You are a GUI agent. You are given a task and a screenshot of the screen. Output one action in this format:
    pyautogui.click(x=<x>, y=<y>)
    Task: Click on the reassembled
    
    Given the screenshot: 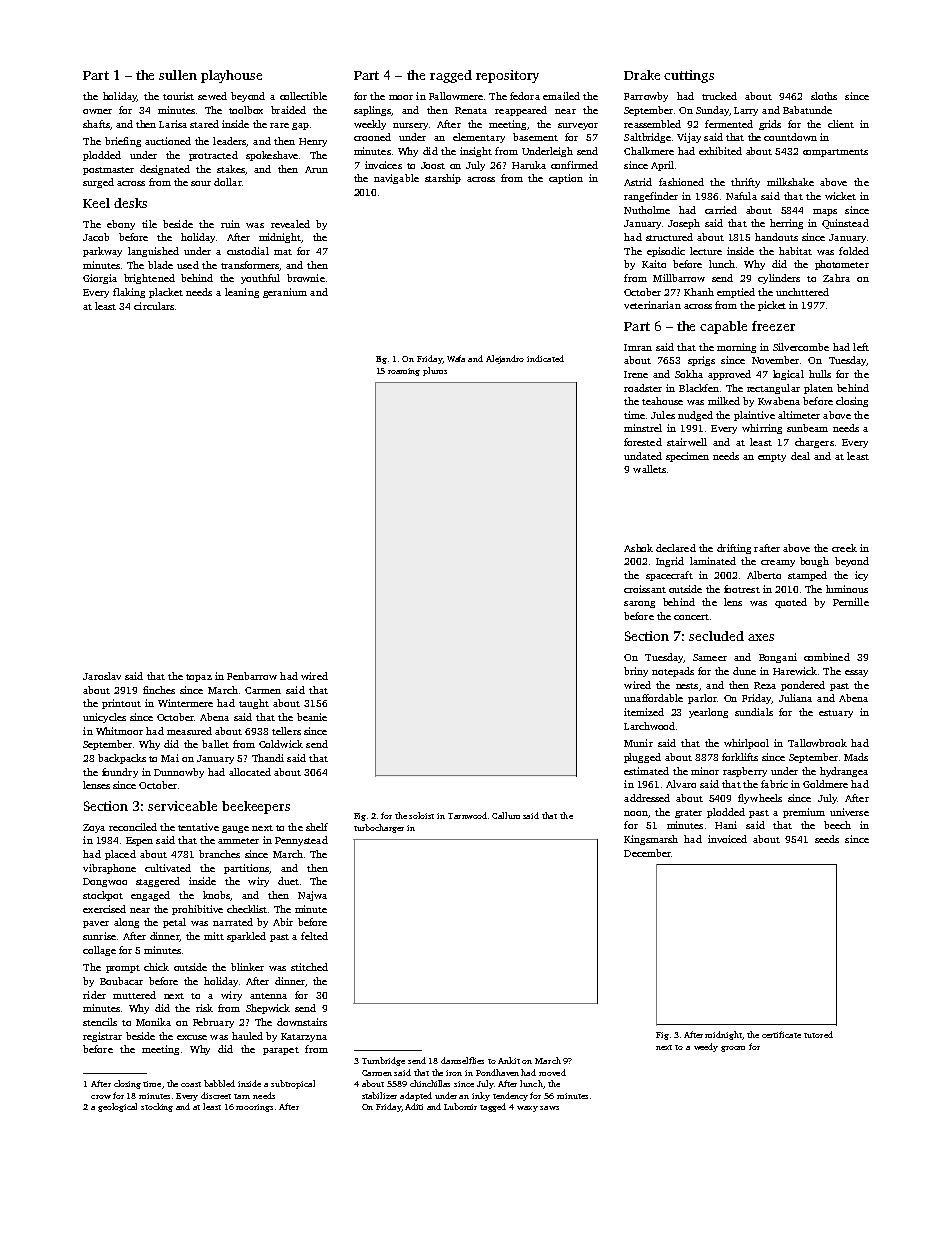 What is the action you would take?
    pyautogui.click(x=652, y=124)
